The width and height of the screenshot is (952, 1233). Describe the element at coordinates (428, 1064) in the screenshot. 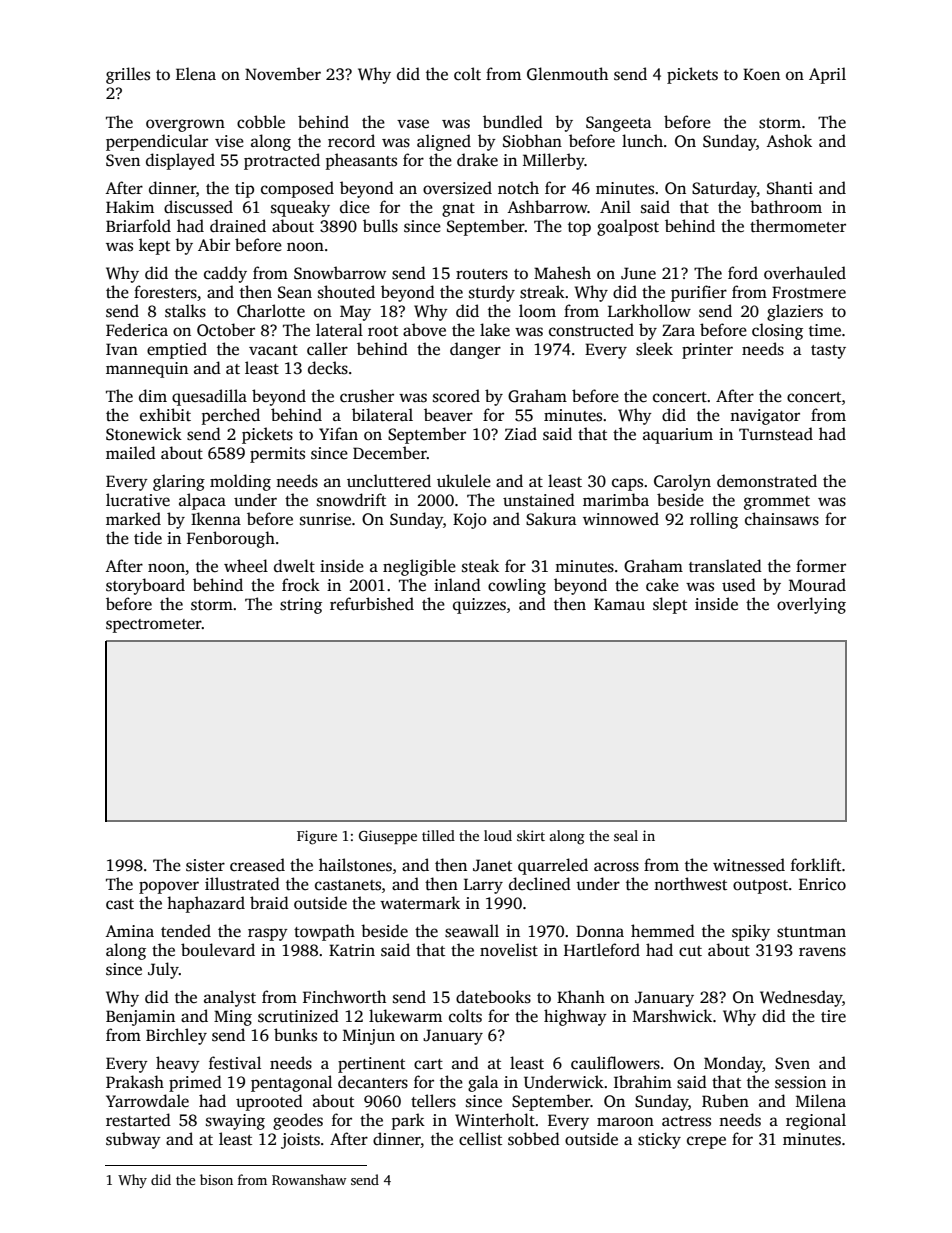

I see `cart` at that location.
